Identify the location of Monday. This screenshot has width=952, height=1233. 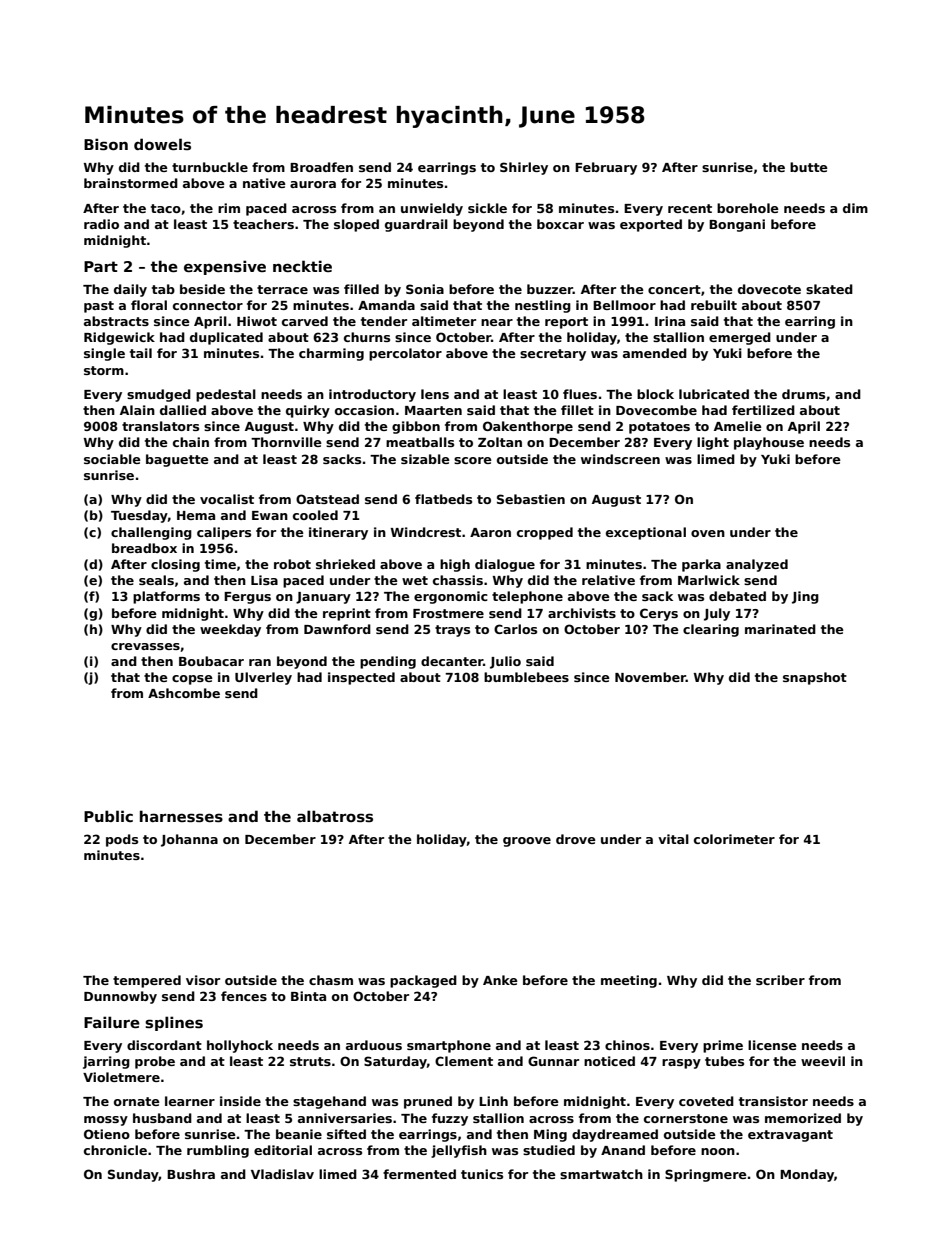
(807, 1175).
